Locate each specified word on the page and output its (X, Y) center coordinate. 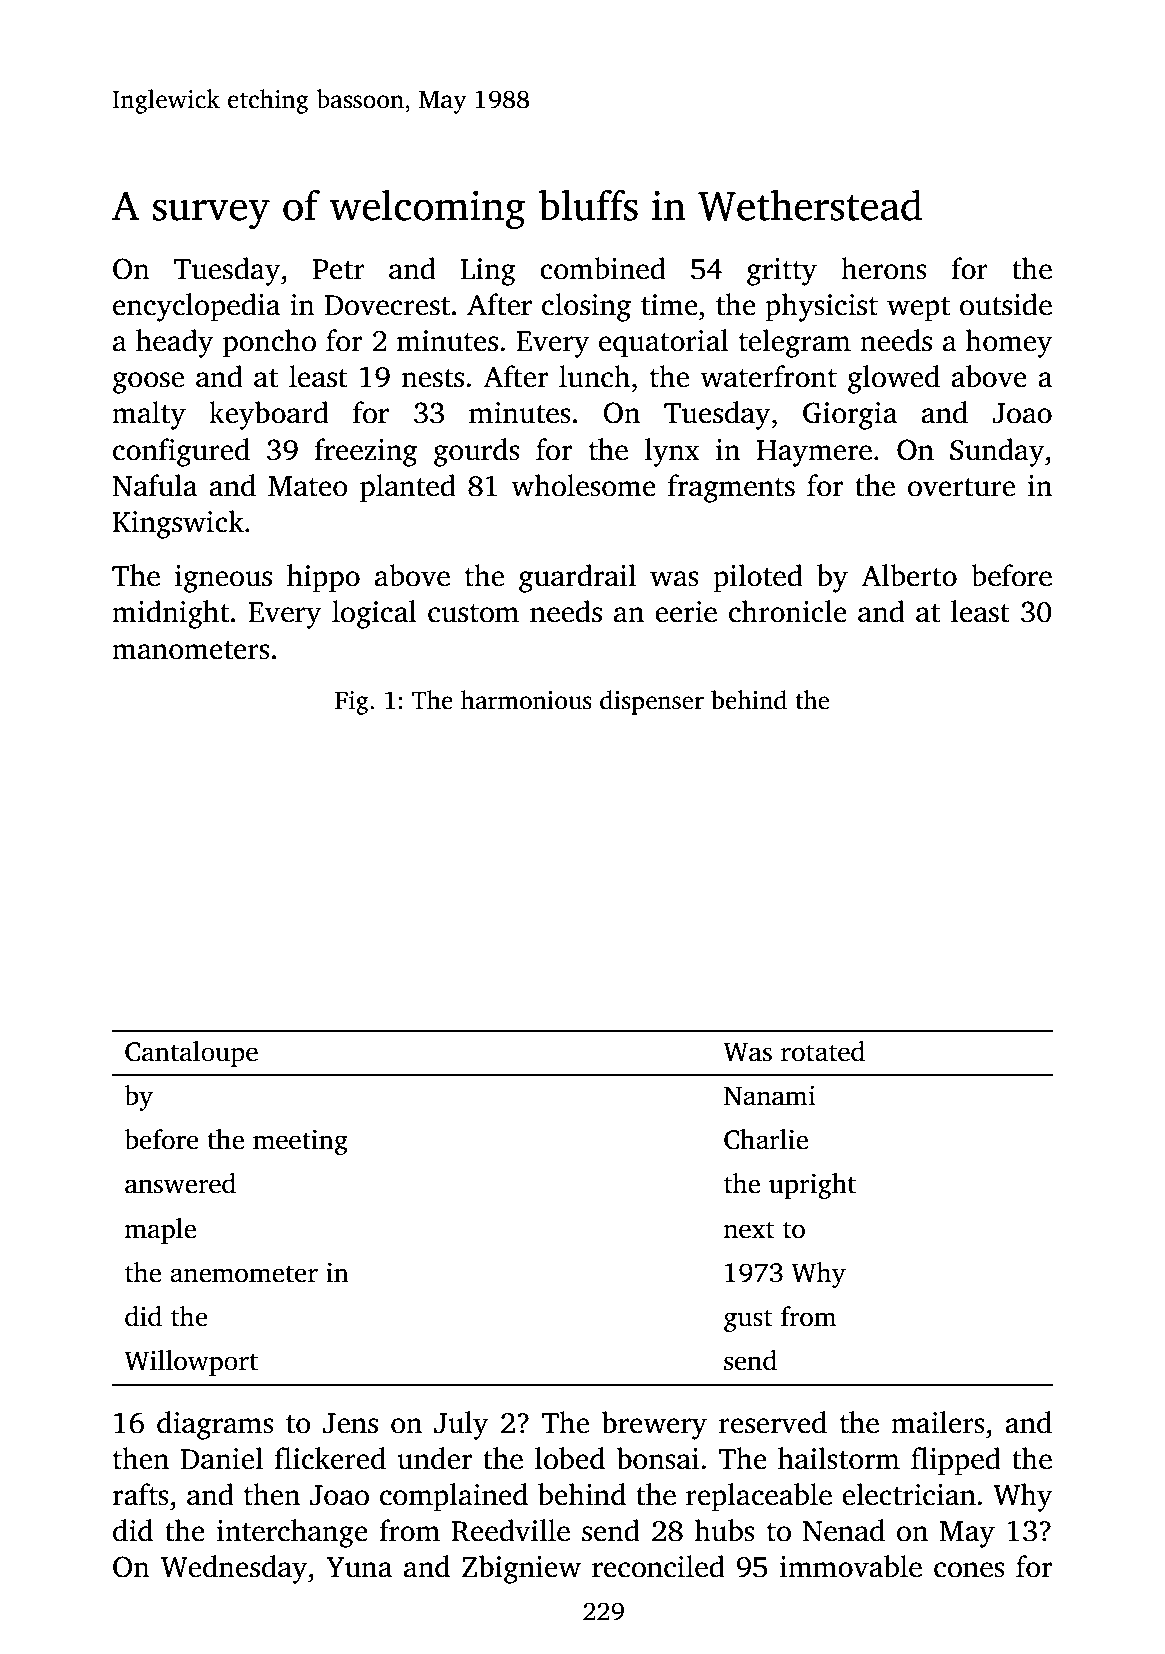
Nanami (770, 1096)
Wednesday (234, 1569)
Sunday (997, 452)
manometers (191, 650)
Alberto (909, 575)
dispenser (652, 702)
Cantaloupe (191, 1054)
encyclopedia (196, 307)
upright (812, 1186)
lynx (672, 452)
